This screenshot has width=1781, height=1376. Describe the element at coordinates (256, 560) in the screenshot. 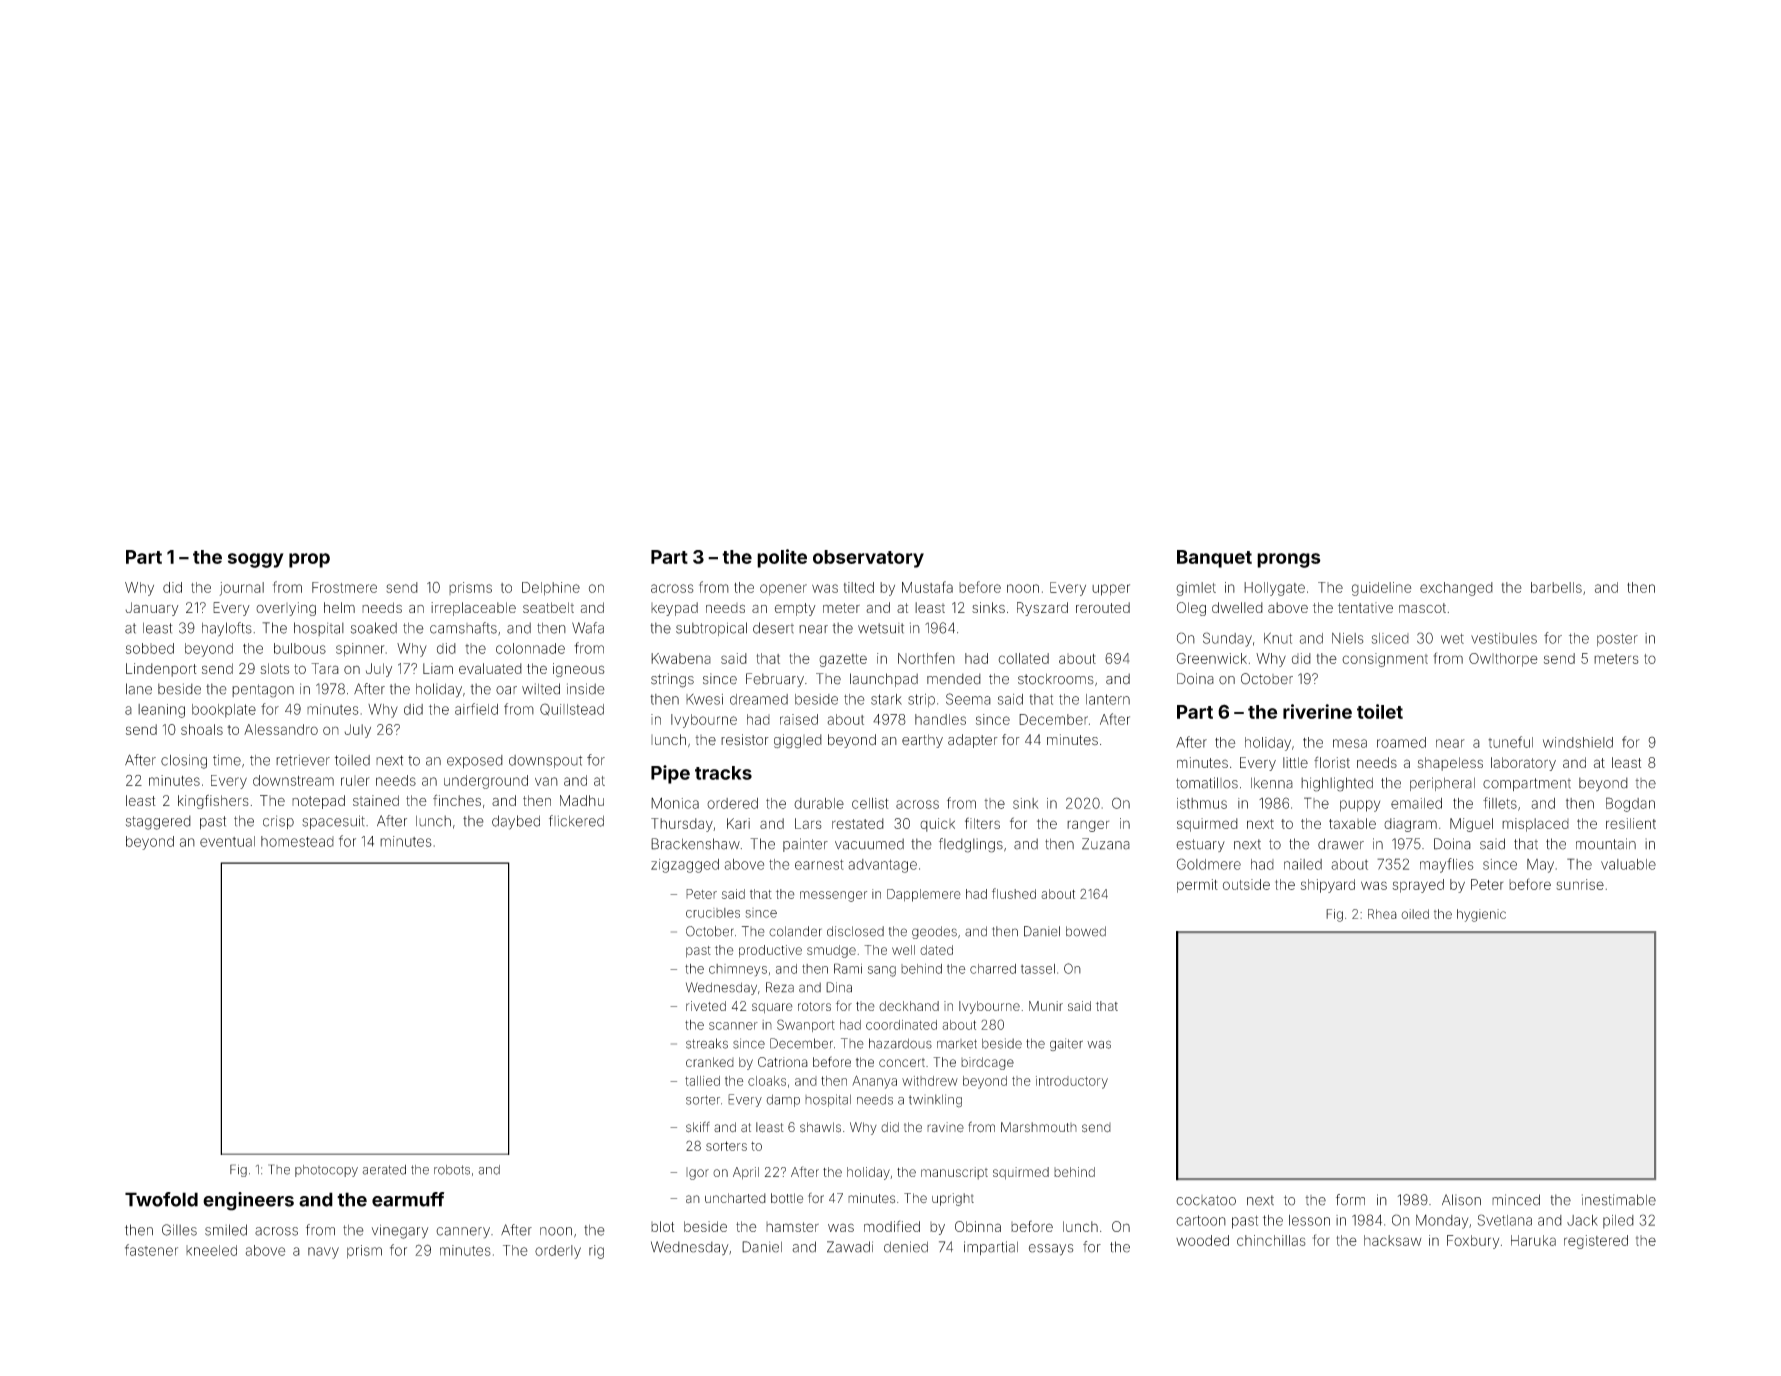

I see `soggy` at that location.
